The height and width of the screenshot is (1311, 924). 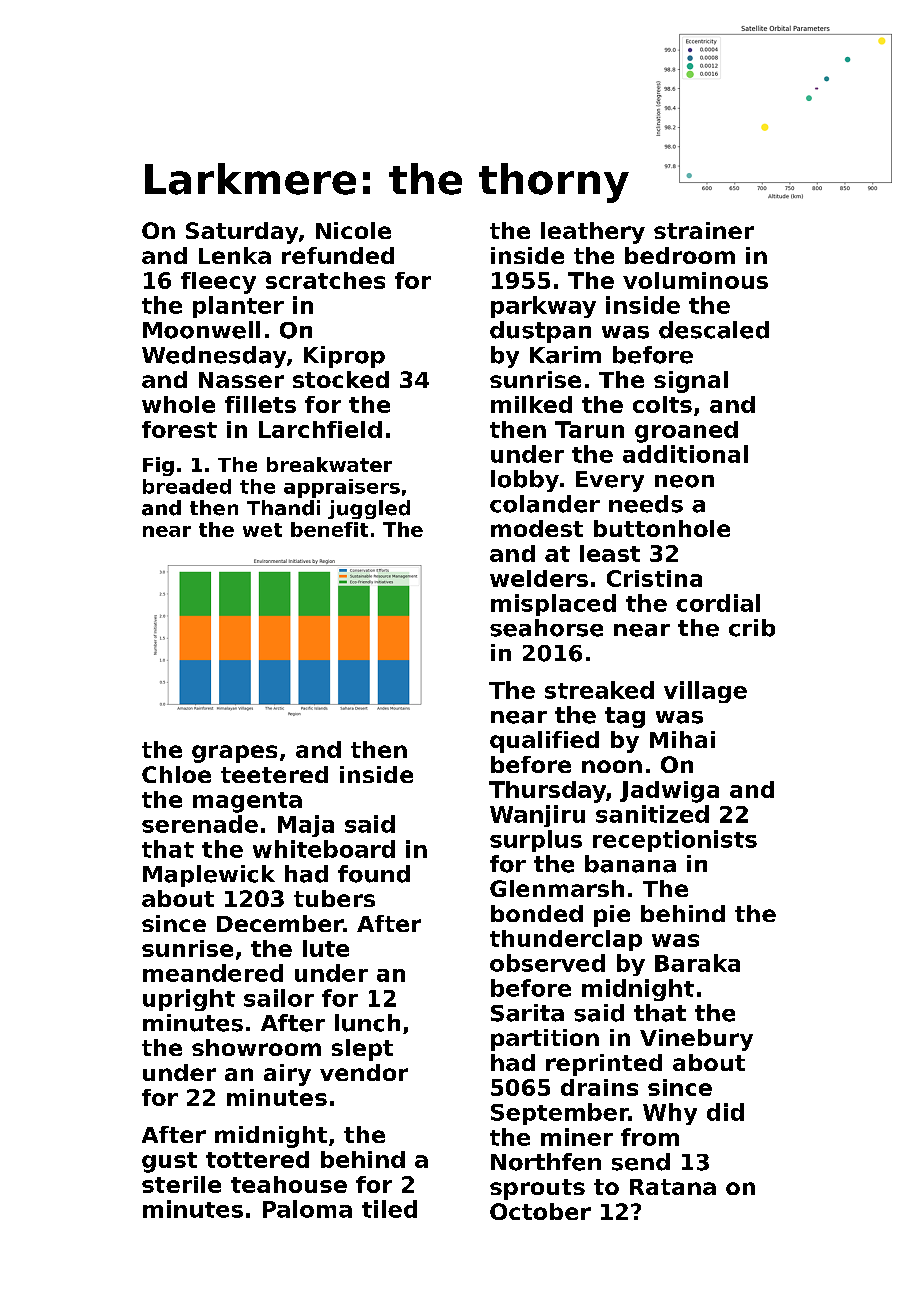 I want to click on Maplewick, so click(x=209, y=876).
